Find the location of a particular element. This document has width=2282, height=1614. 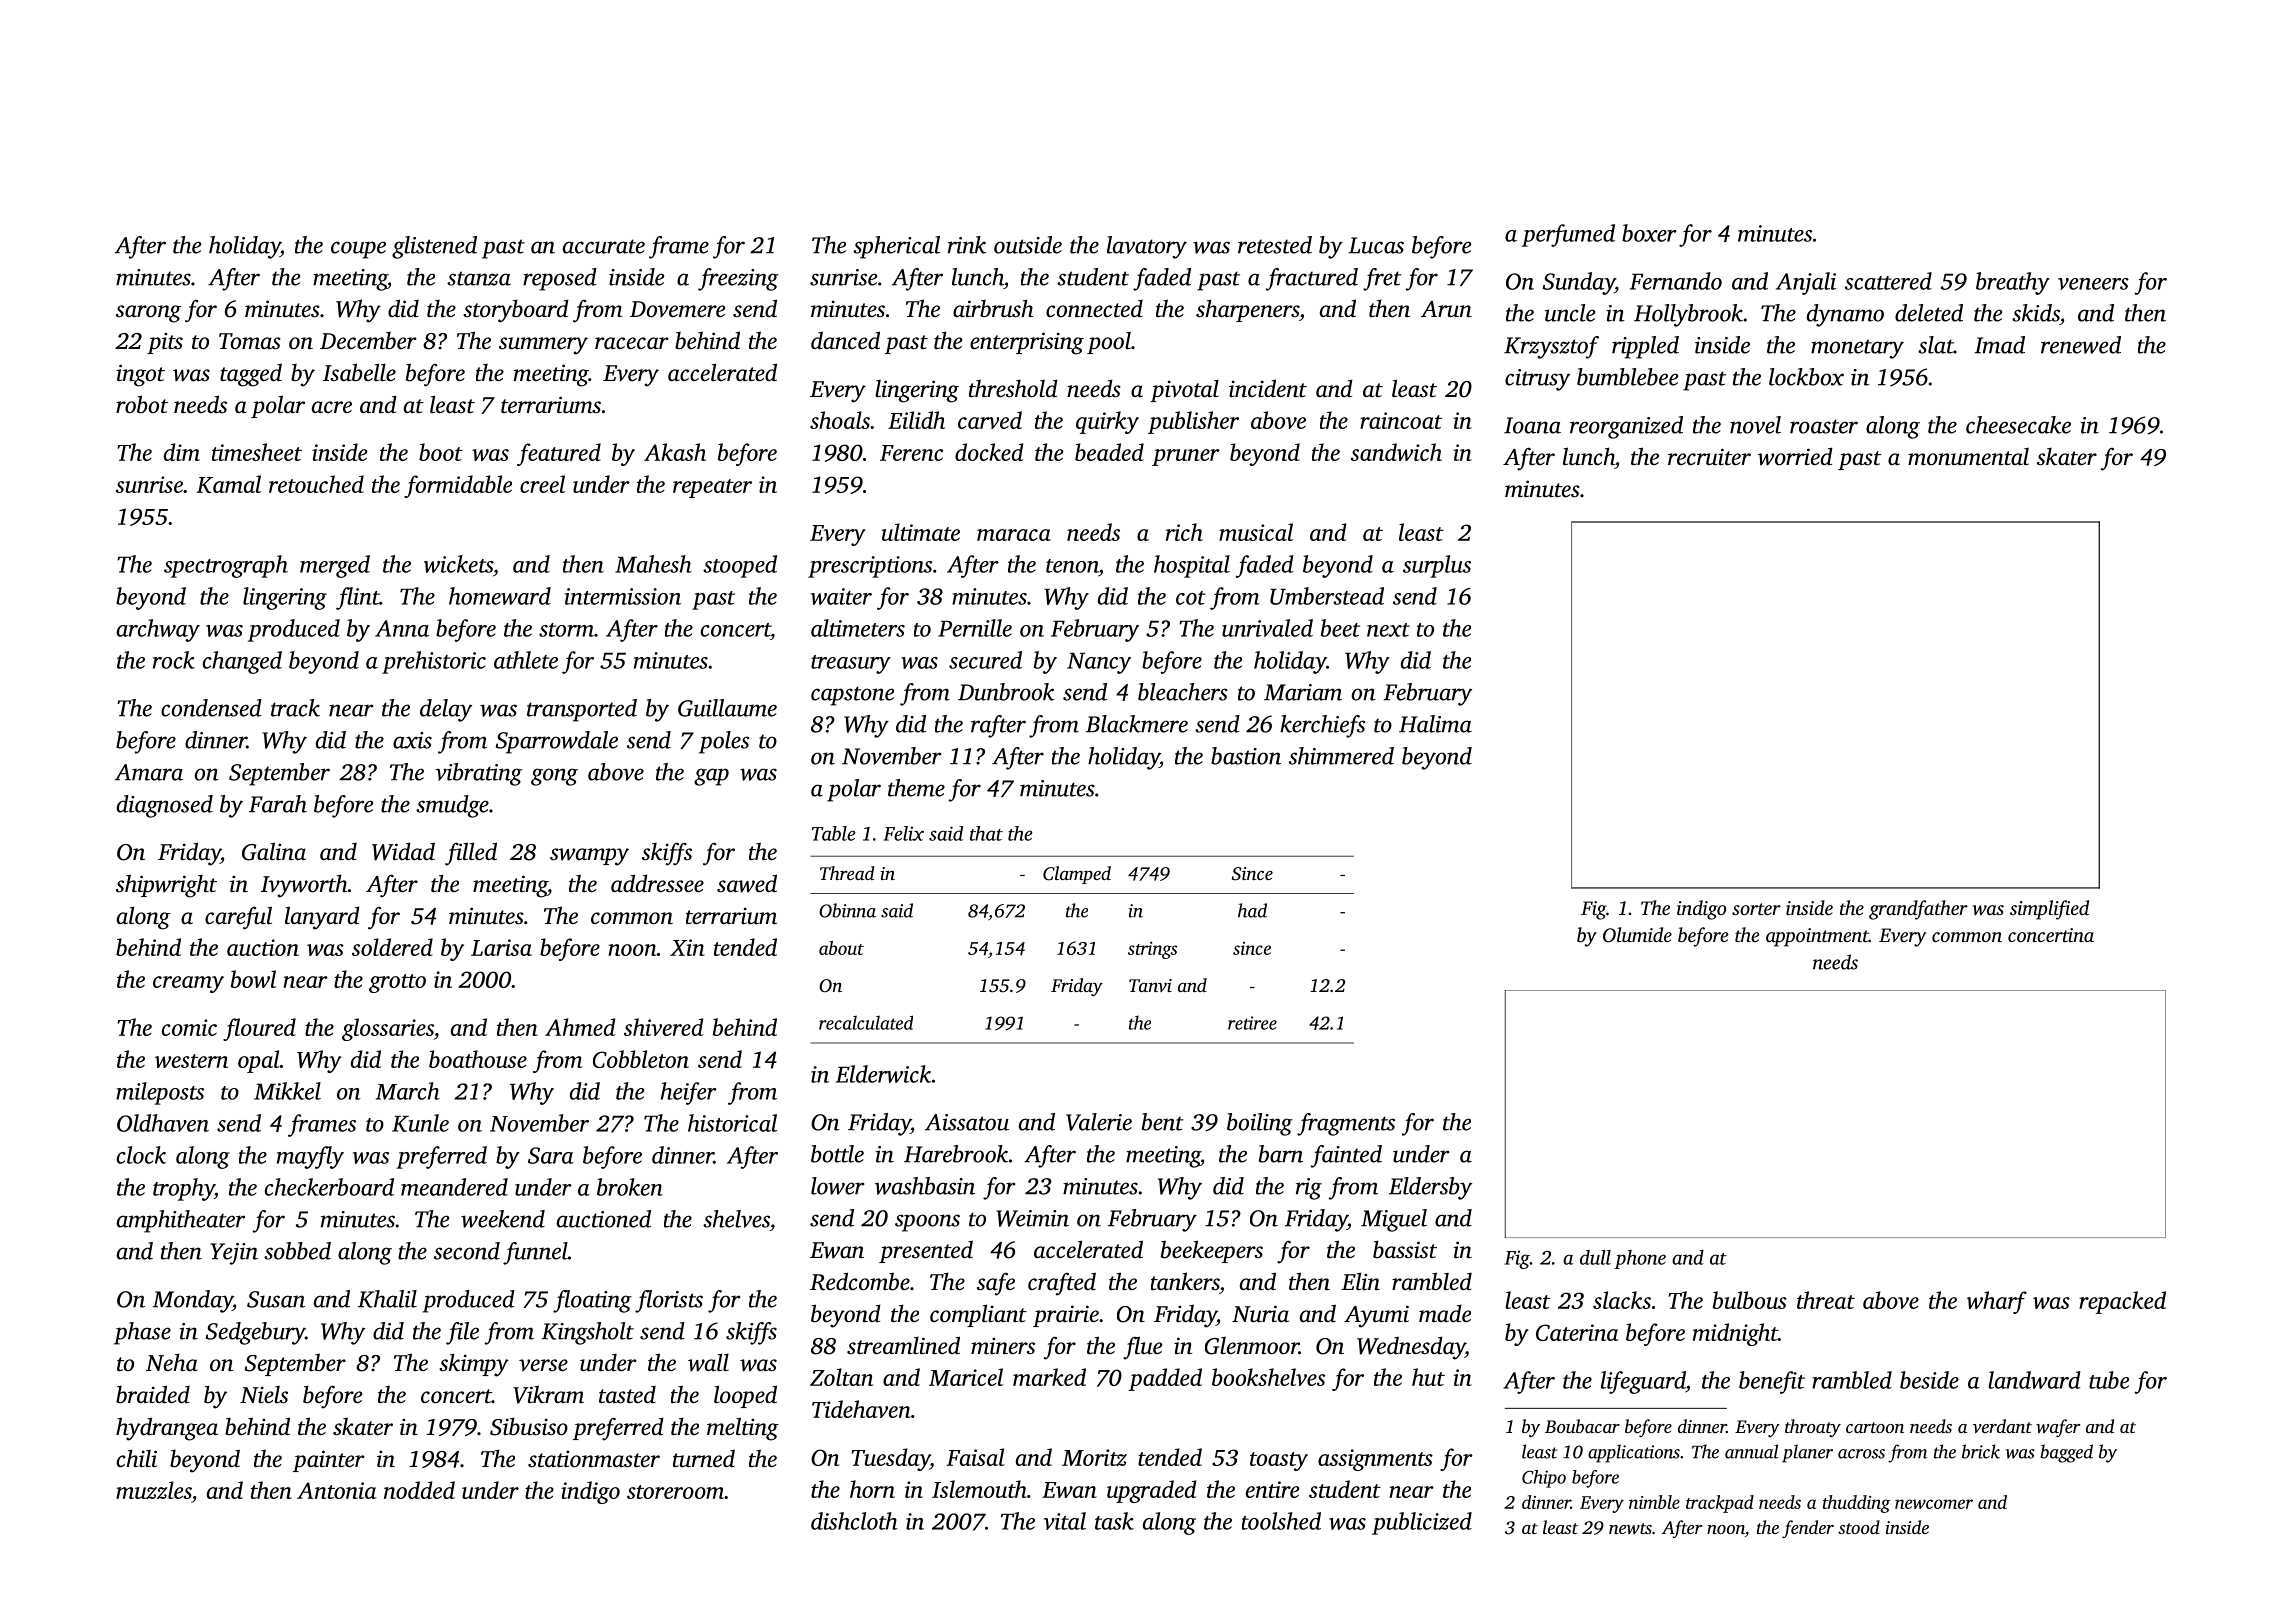

recruiter is located at coordinates (1709, 457).
